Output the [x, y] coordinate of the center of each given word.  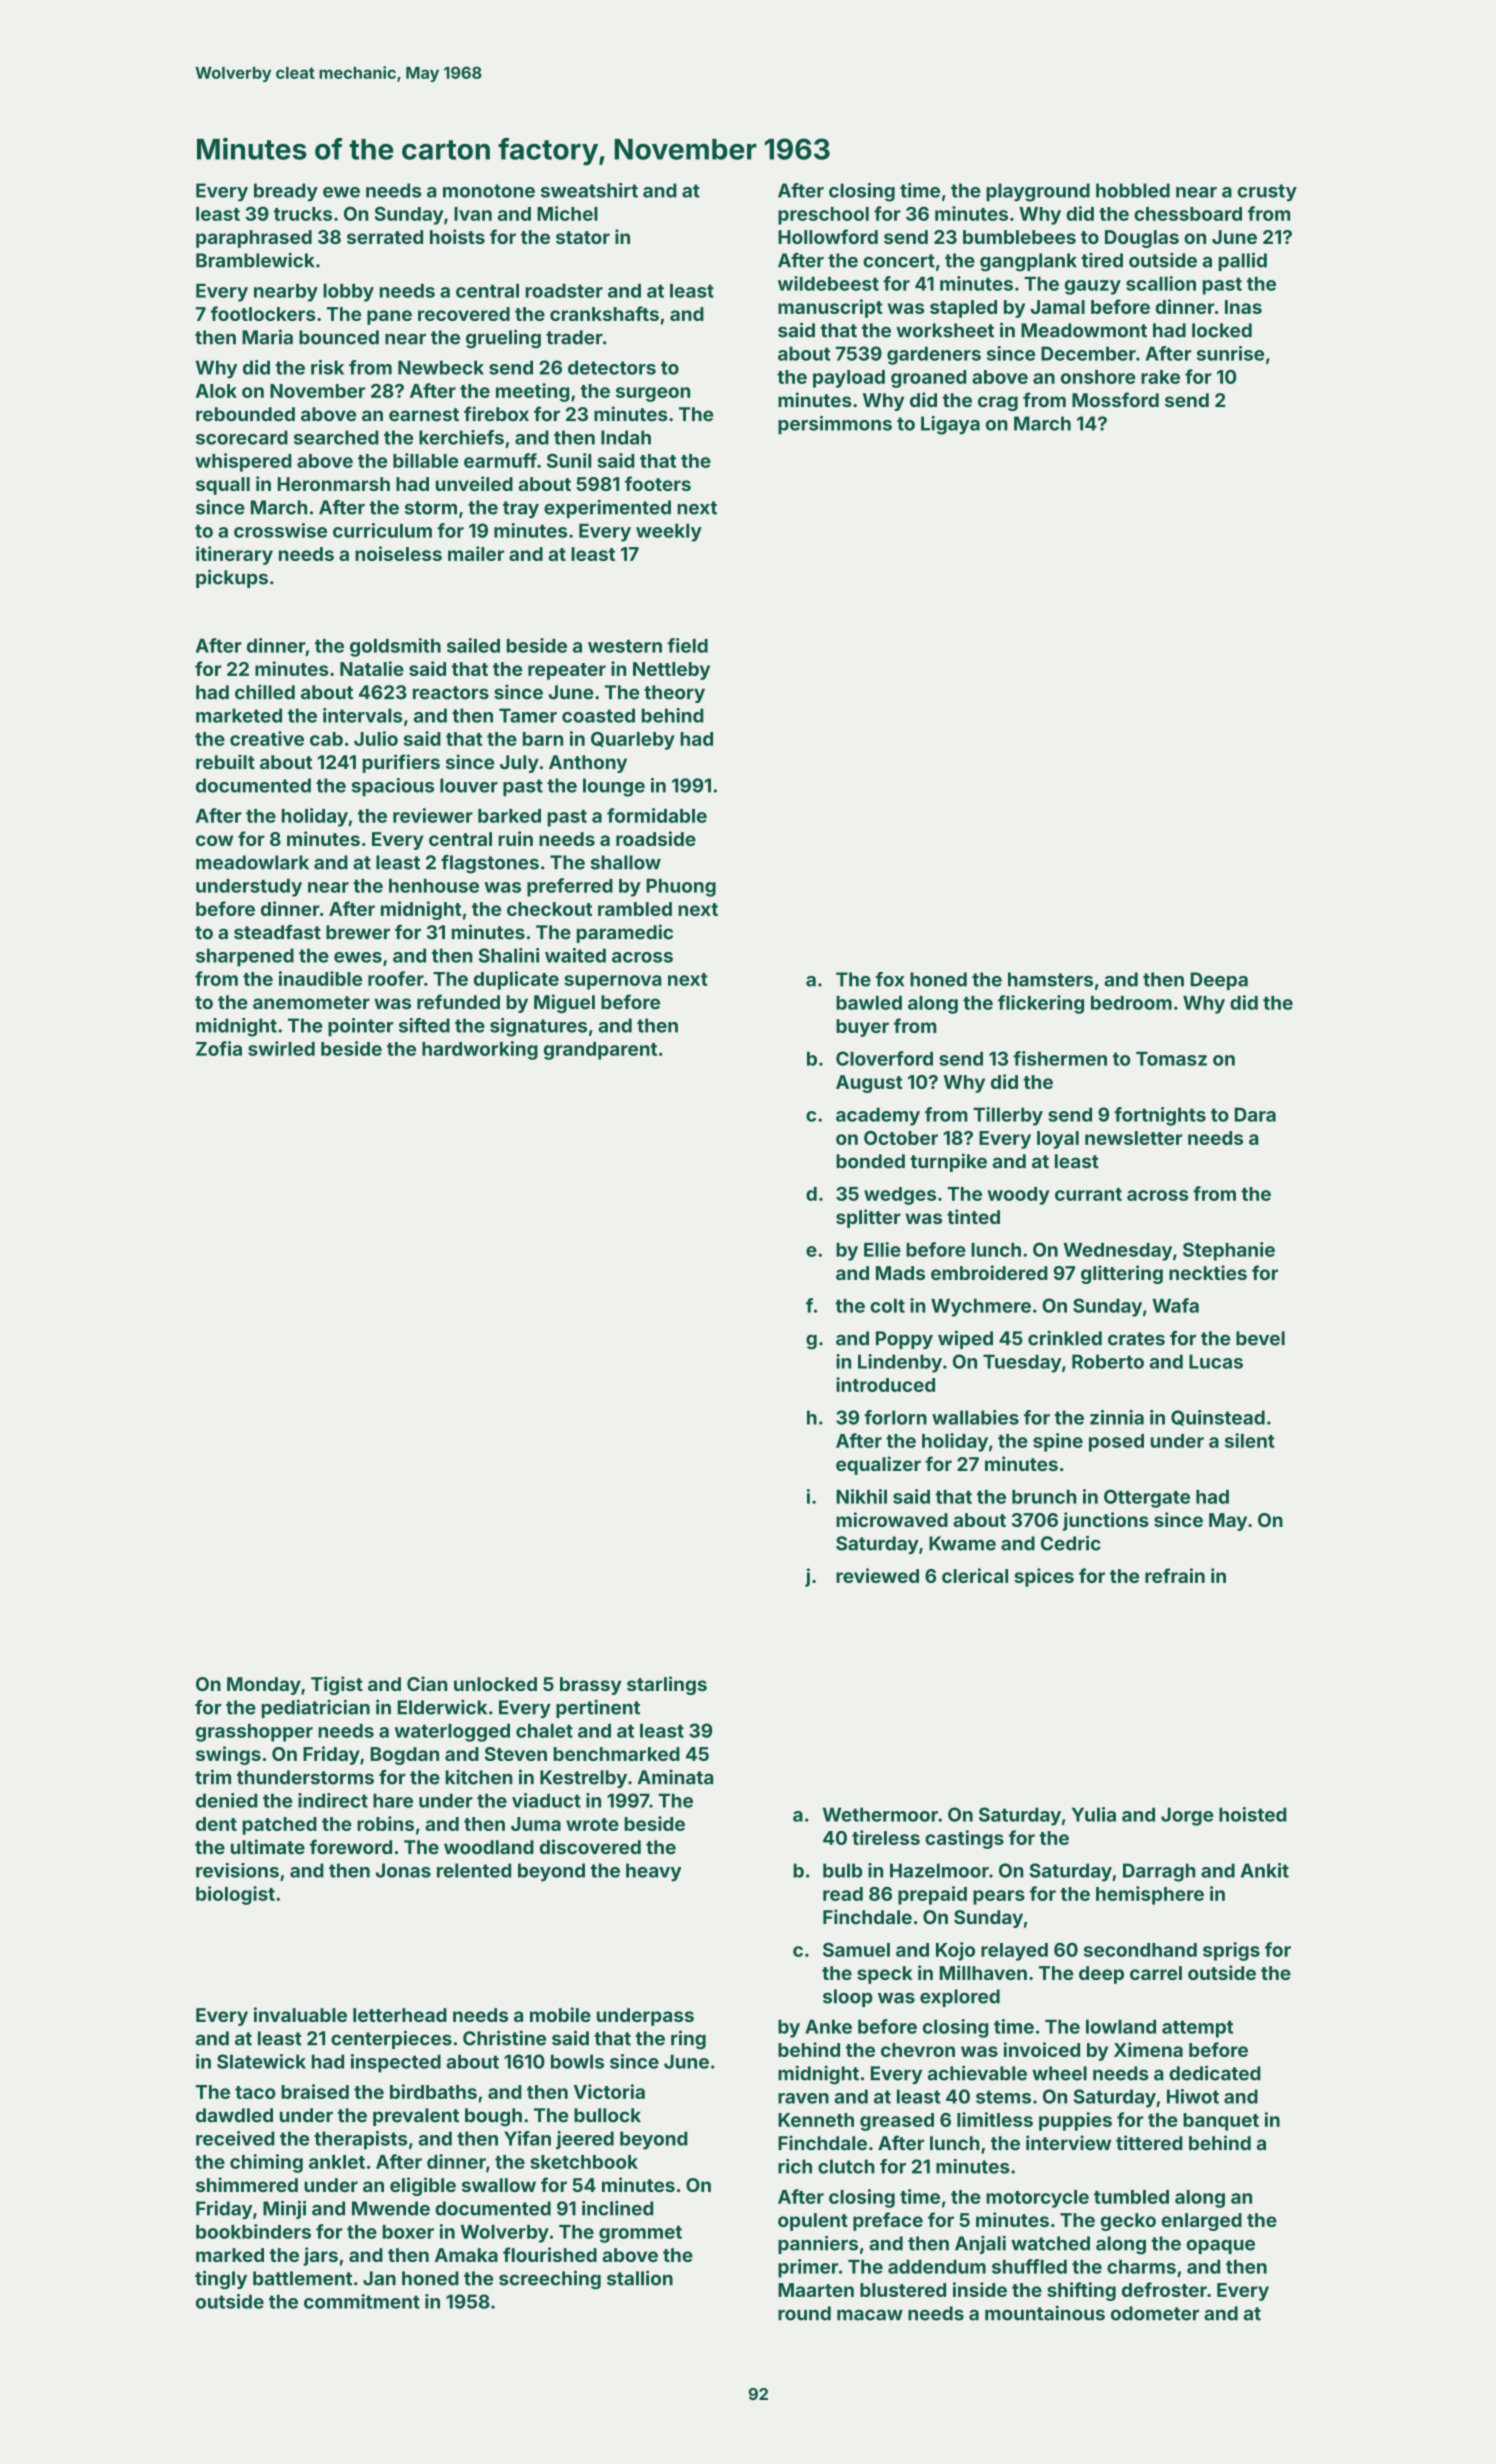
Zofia [219, 1048]
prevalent [416, 2117]
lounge [614, 787]
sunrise [1230, 353]
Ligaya [950, 425]
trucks [303, 214]
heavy [653, 1872]
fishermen [1060, 1058]
